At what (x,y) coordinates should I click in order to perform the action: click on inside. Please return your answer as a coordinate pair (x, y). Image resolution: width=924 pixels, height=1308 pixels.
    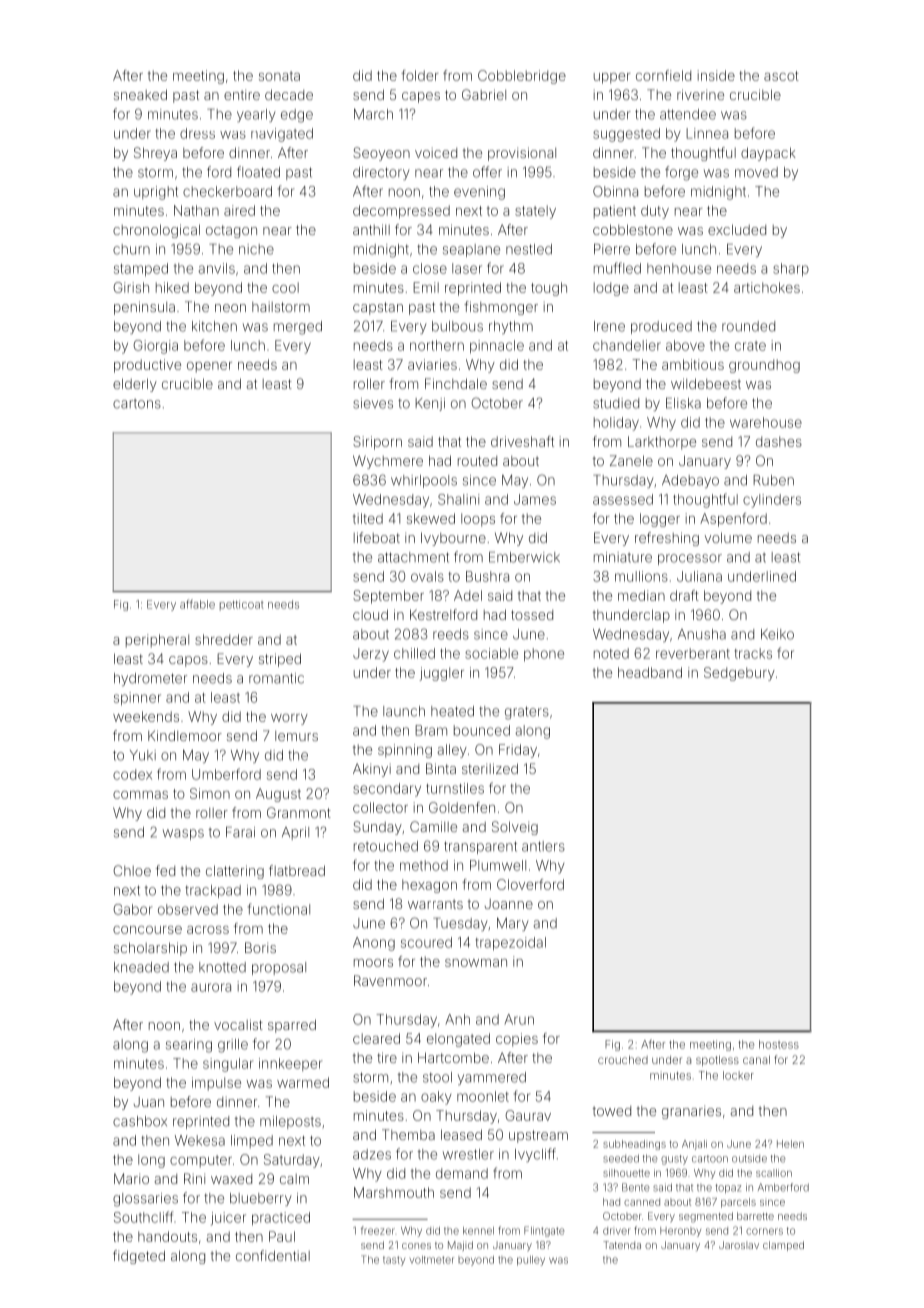
    Looking at the image, I should click on (716, 75).
